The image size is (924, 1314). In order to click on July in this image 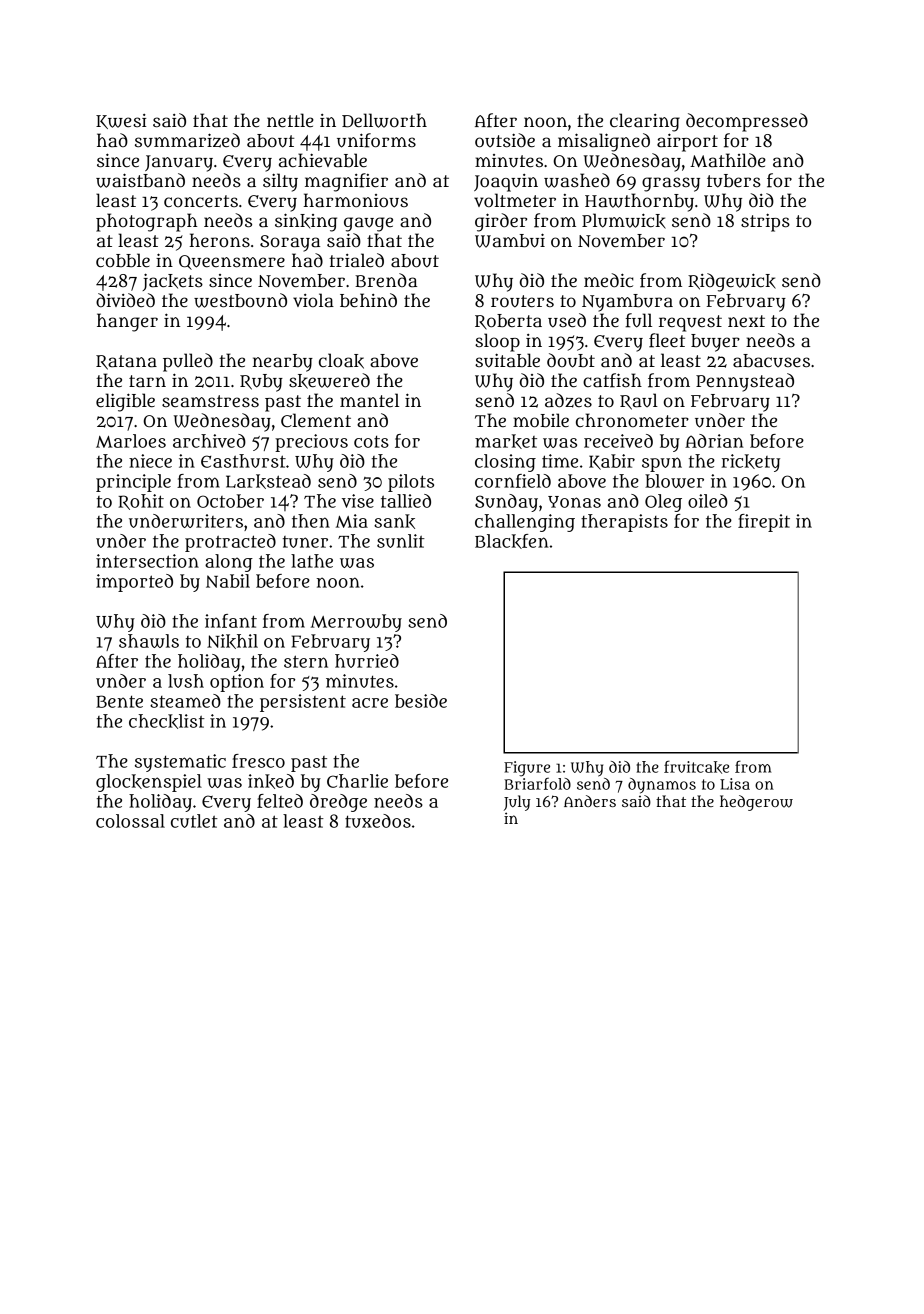, I will do `click(517, 803)`.
